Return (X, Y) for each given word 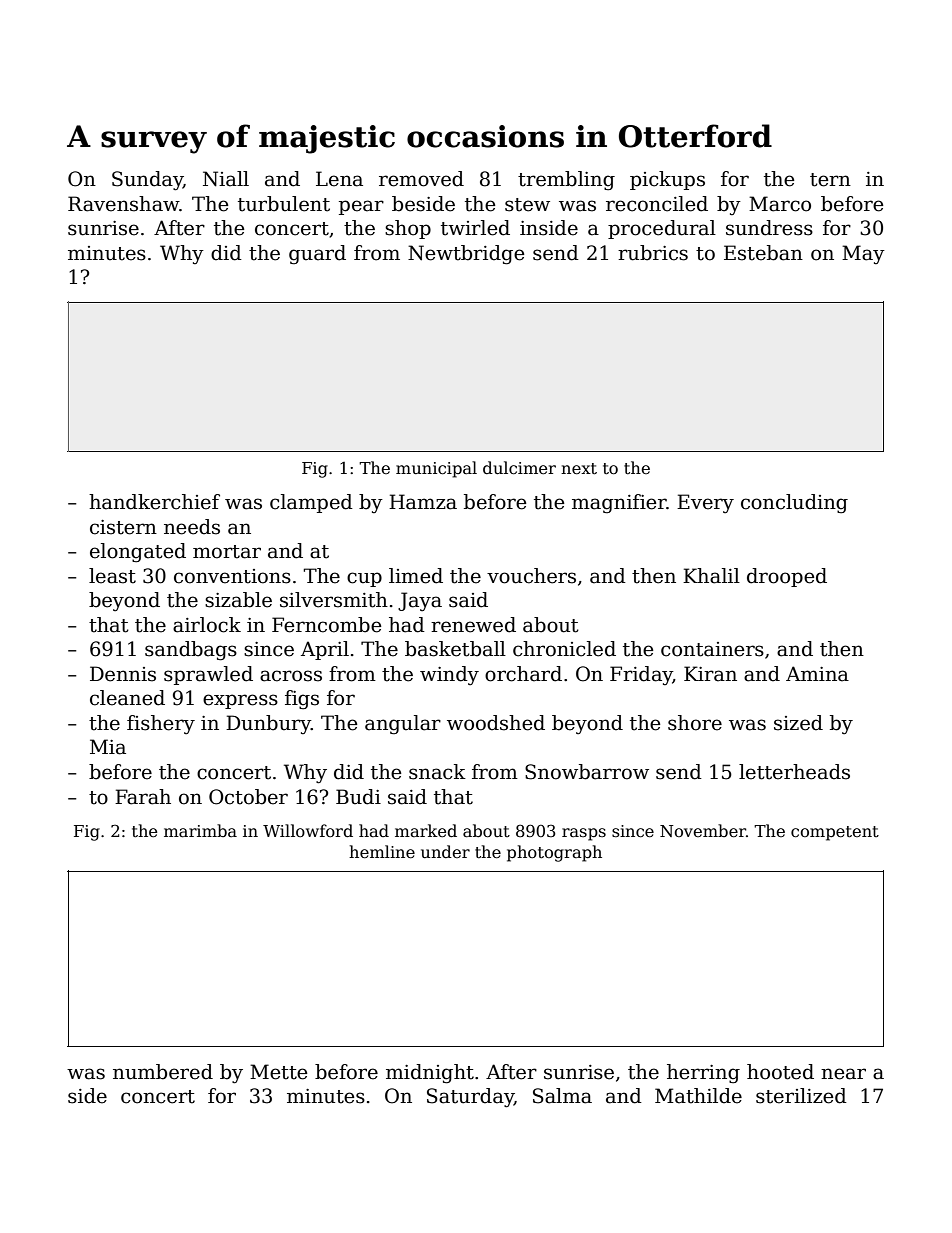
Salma (562, 1096)
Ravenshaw (124, 204)
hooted (780, 1072)
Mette (278, 1072)
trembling (566, 181)
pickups (667, 180)
